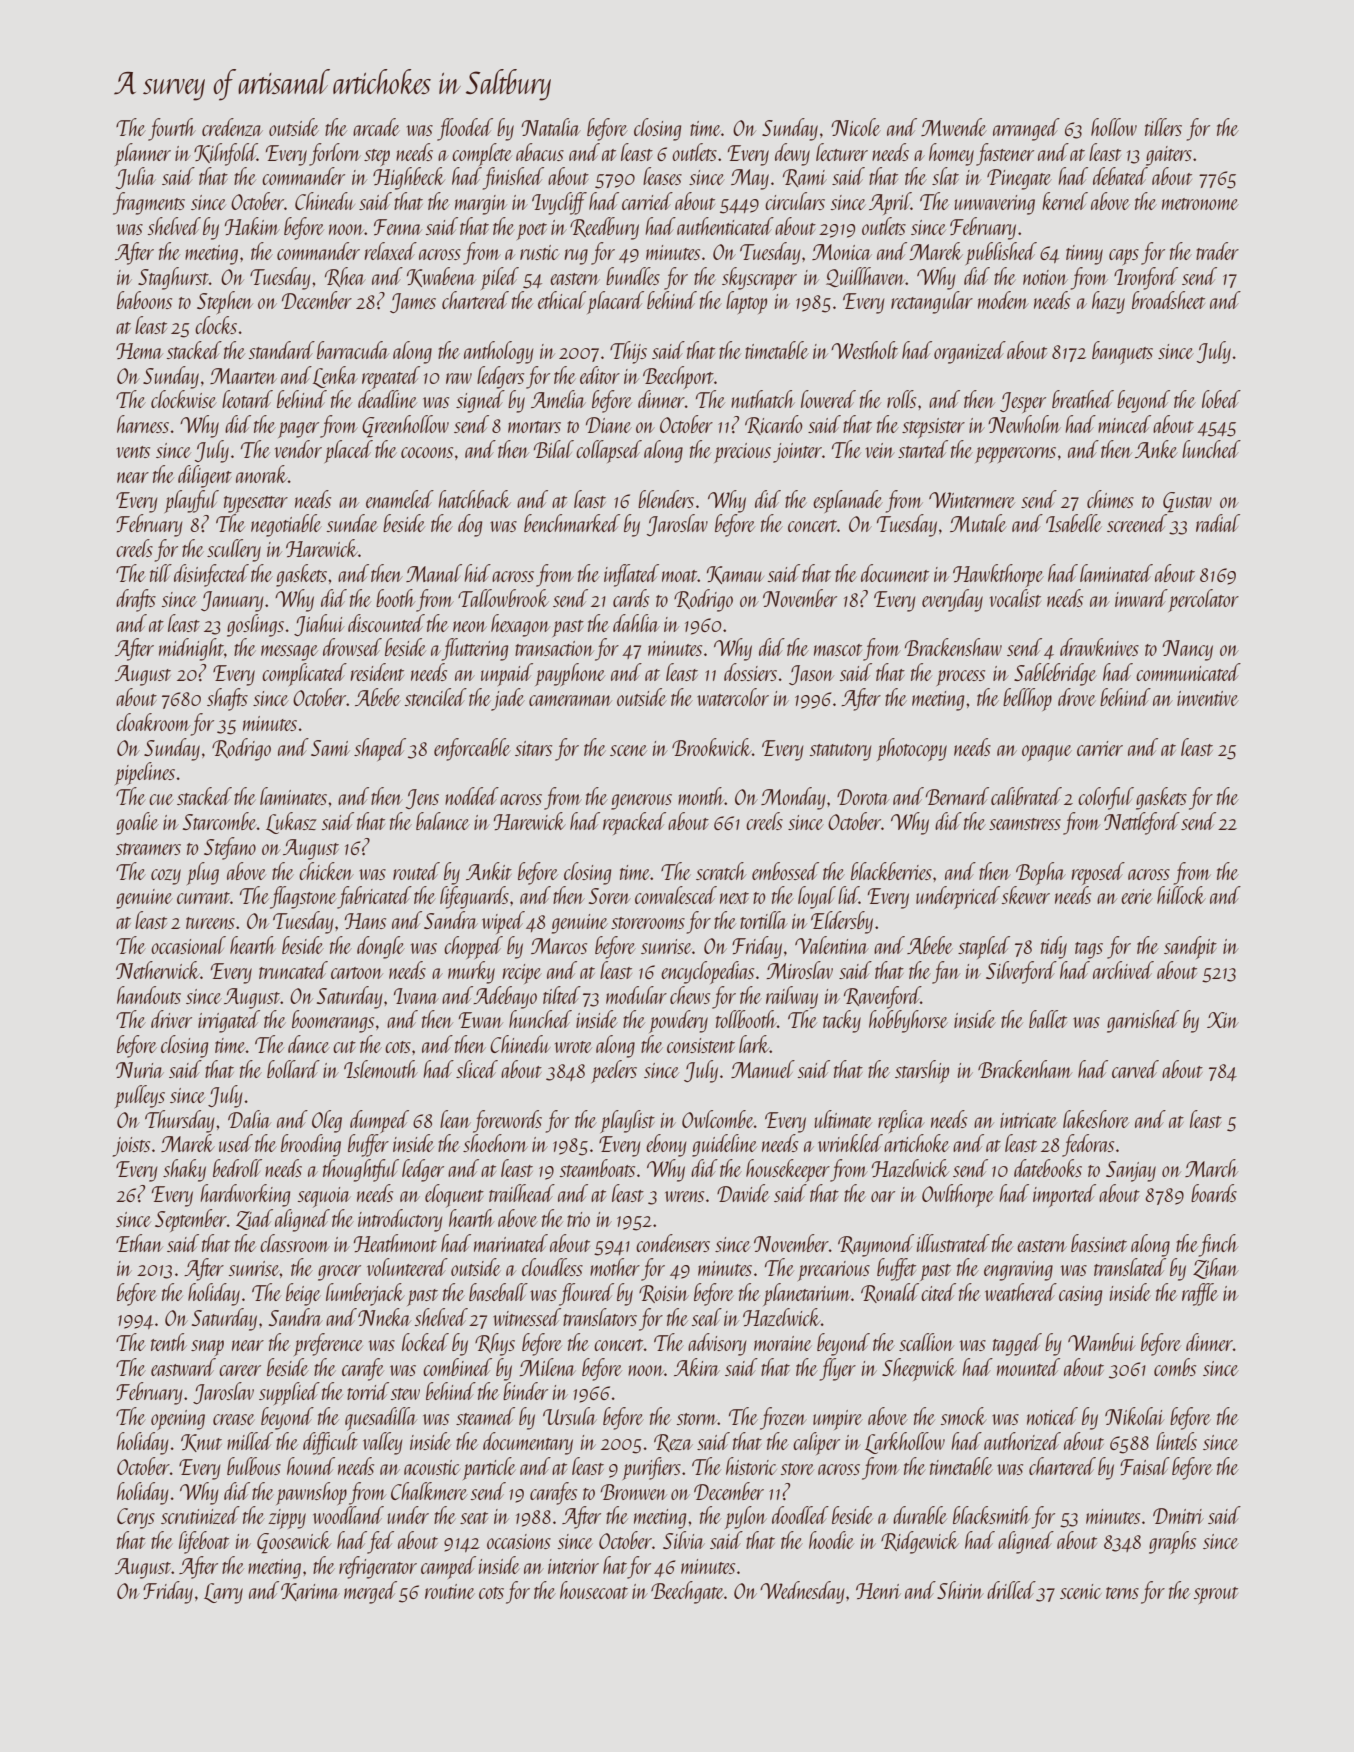  What do you see at coordinates (1142, 823) in the screenshot?
I see `Nettleford` at bounding box center [1142, 823].
